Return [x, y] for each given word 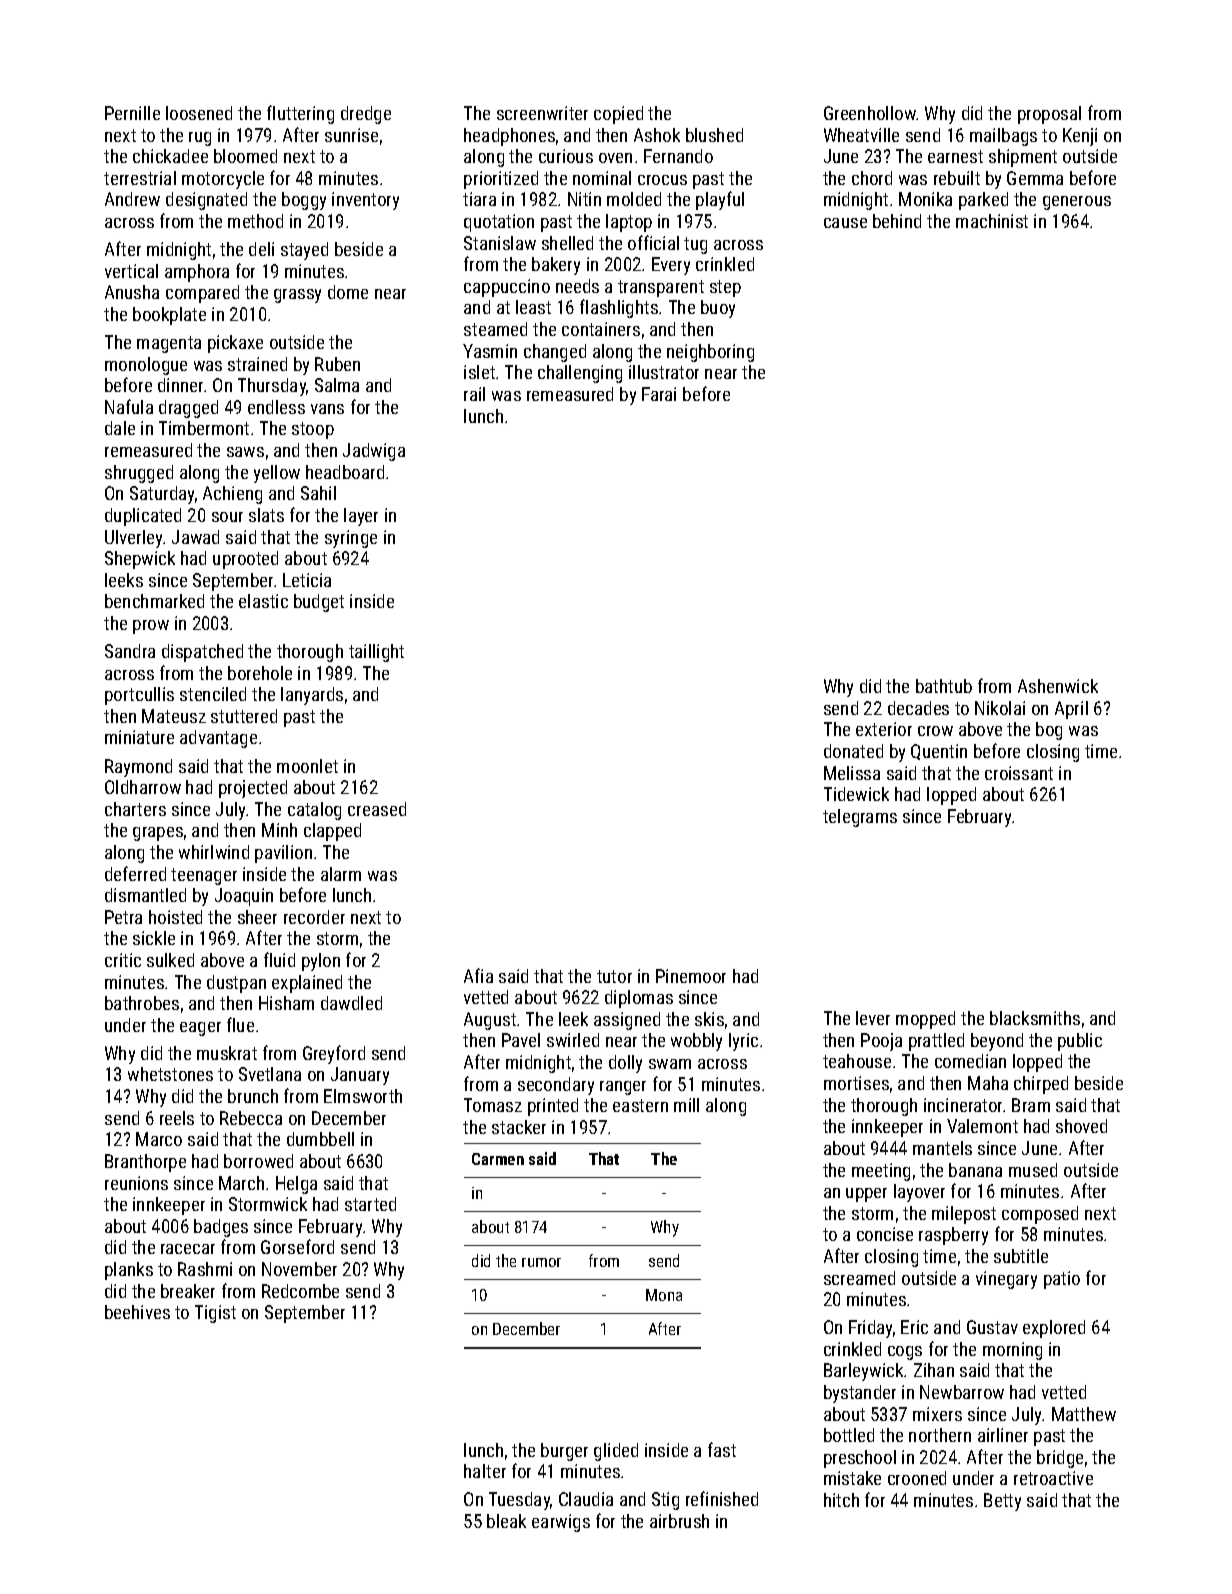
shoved [1081, 1126]
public [1080, 1042]
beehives [137, 1312]
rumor [541, 1262]
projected [253, 789]
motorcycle [223, 180]
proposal [1049, 115]
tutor [614, 976]
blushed [714, 135]
